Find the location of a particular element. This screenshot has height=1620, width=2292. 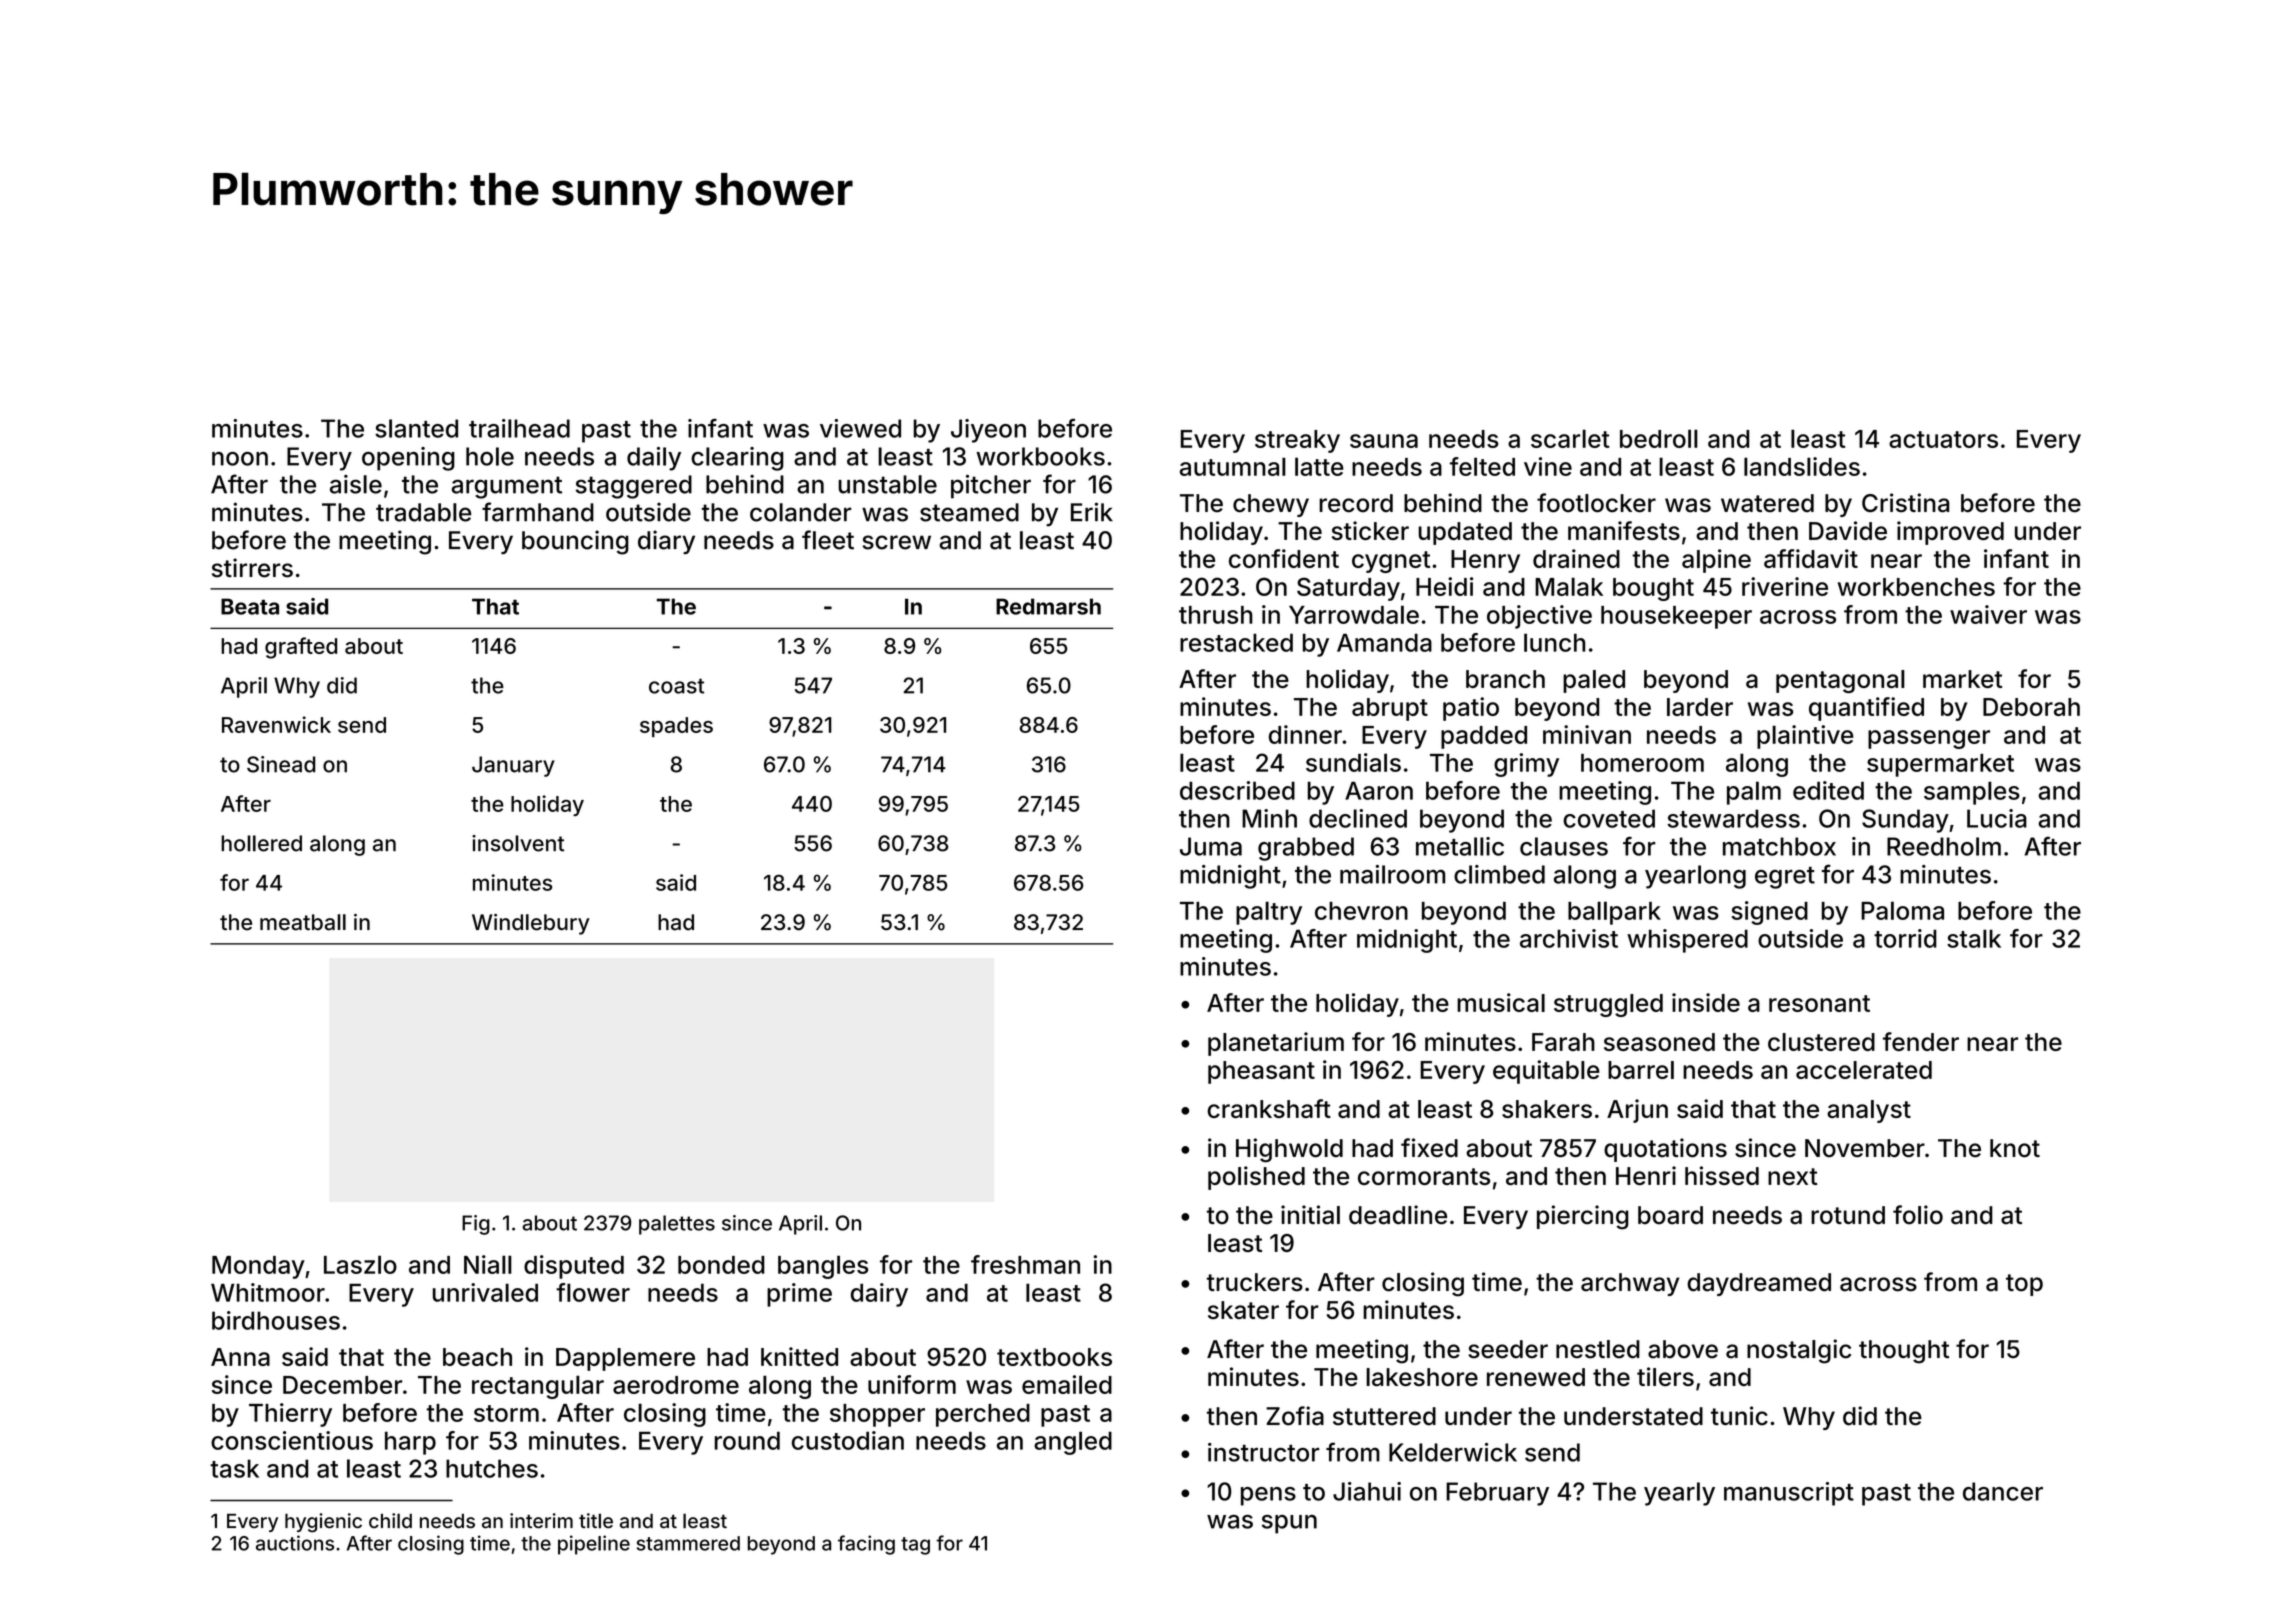

spades is located at coordinates (676, 727).
